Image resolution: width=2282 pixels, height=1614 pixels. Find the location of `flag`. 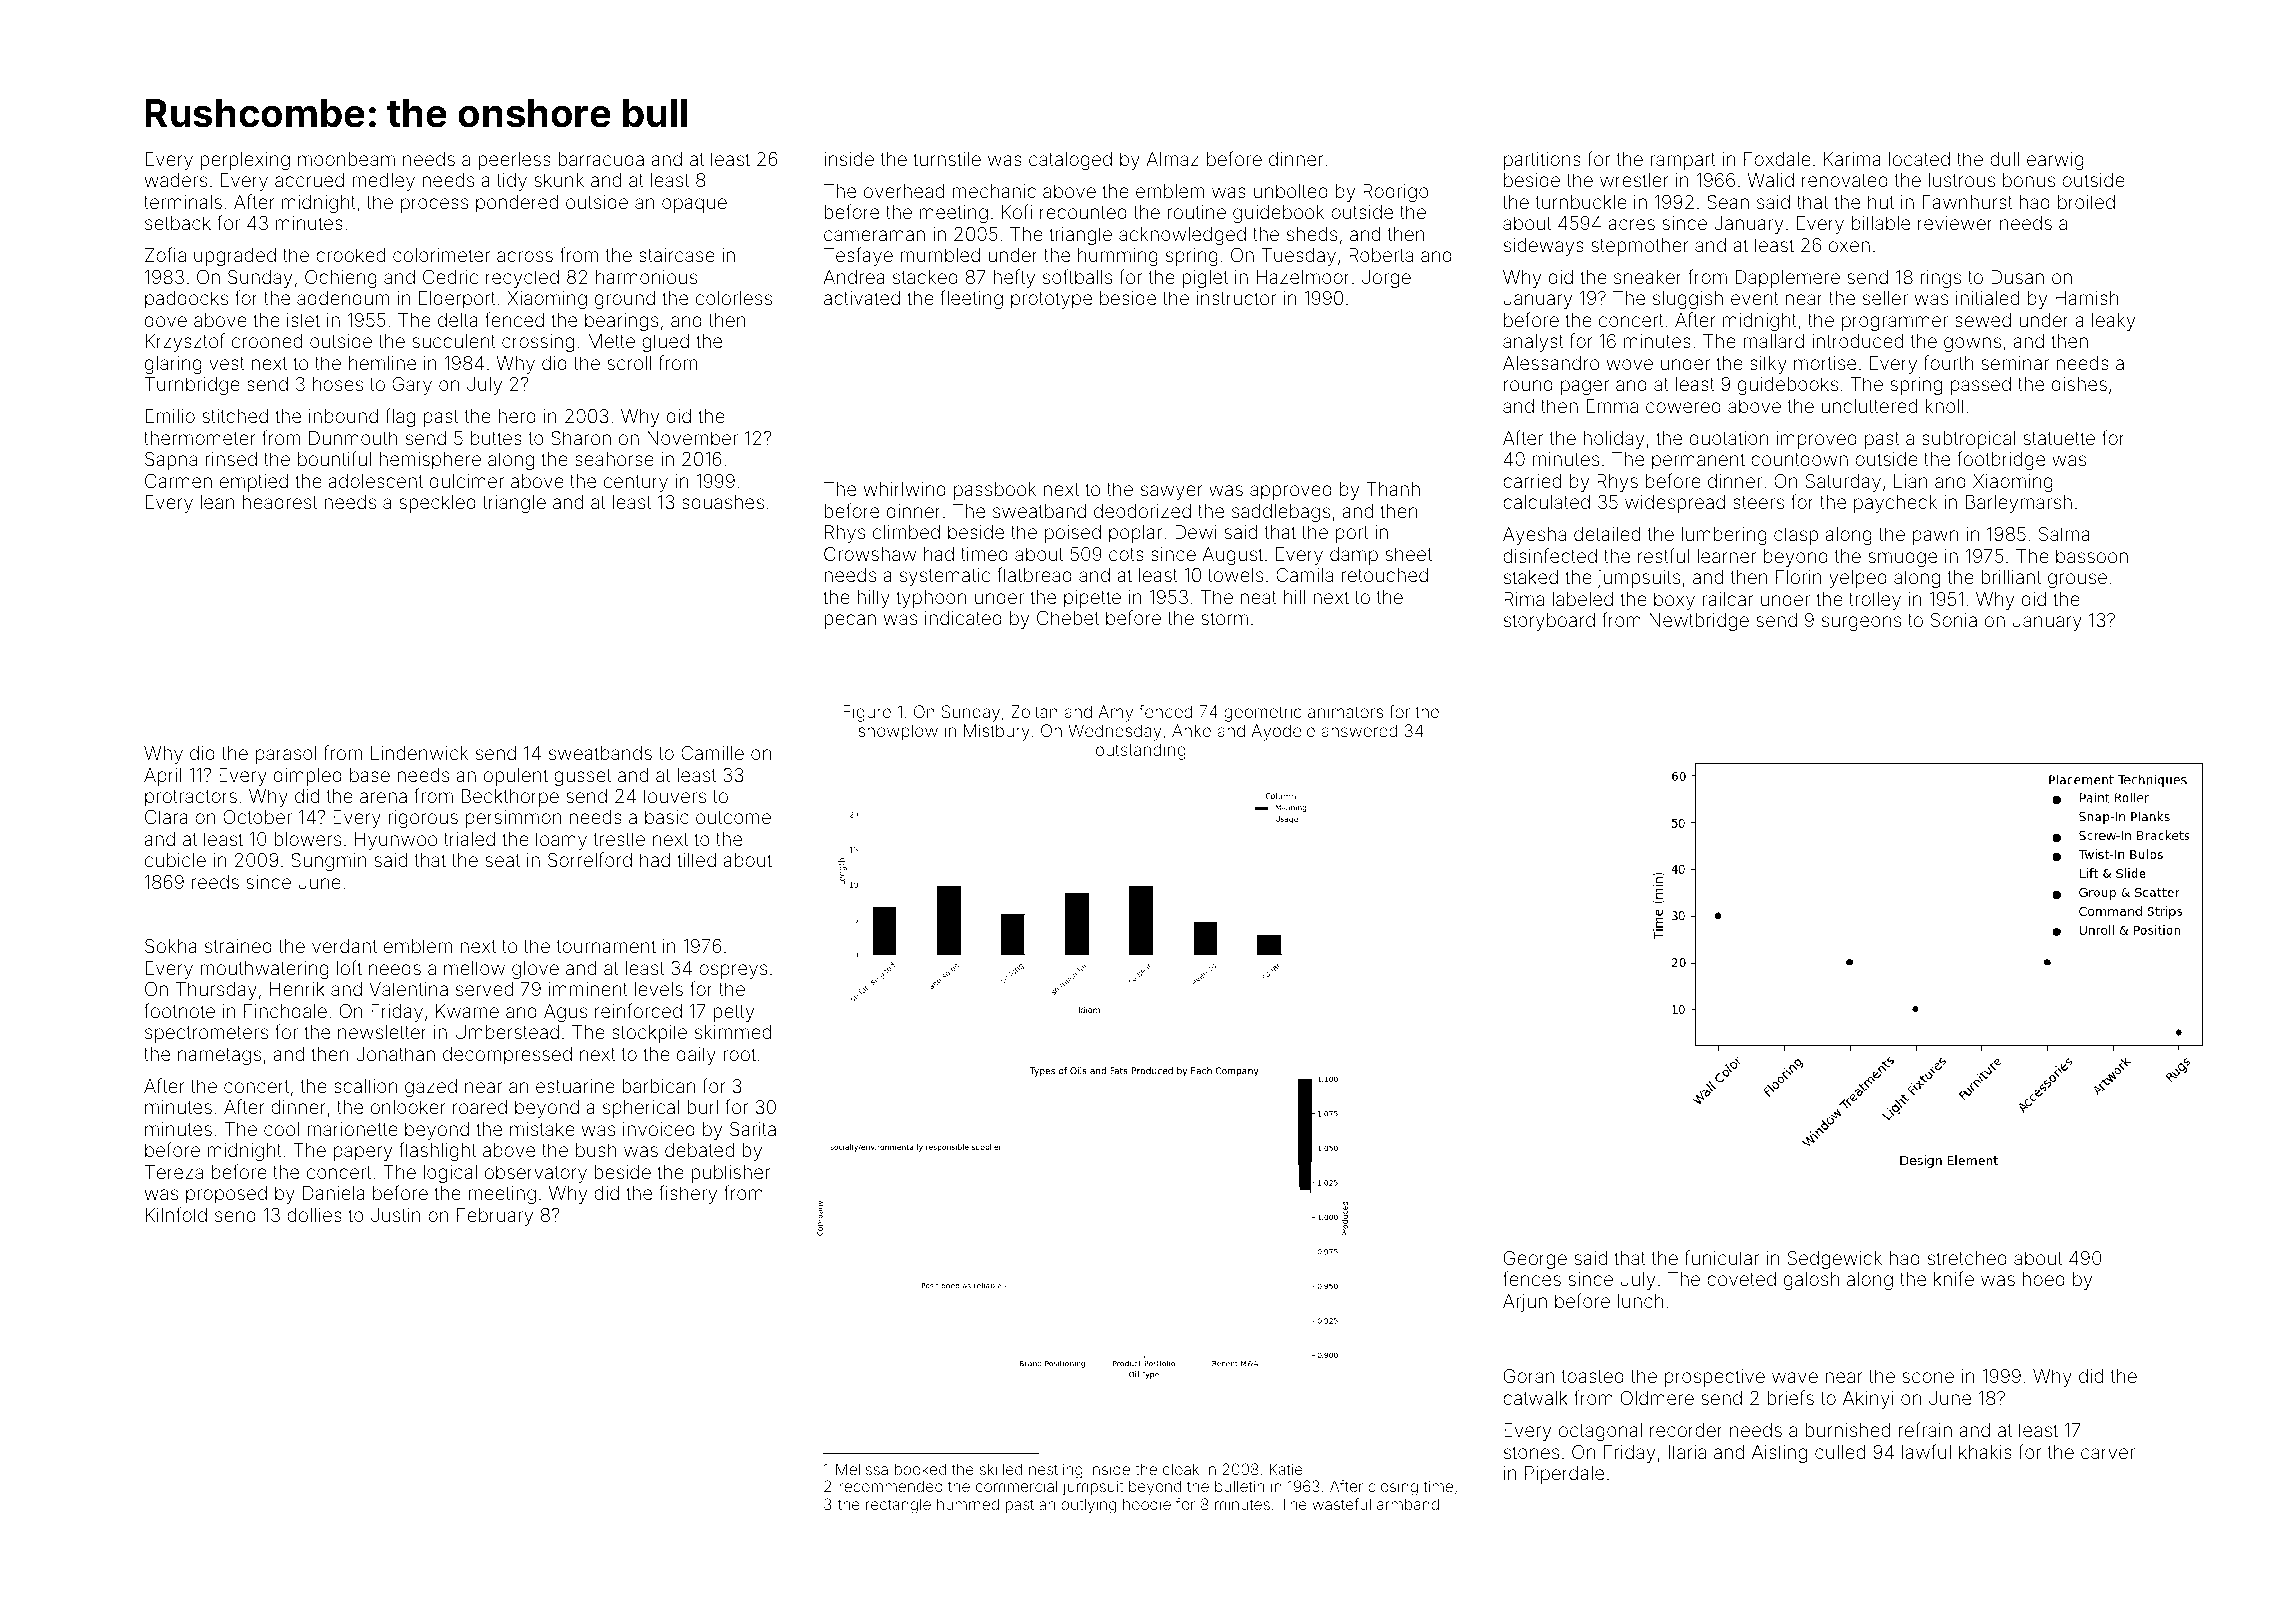

flag is located at coordinates (400, 417).
